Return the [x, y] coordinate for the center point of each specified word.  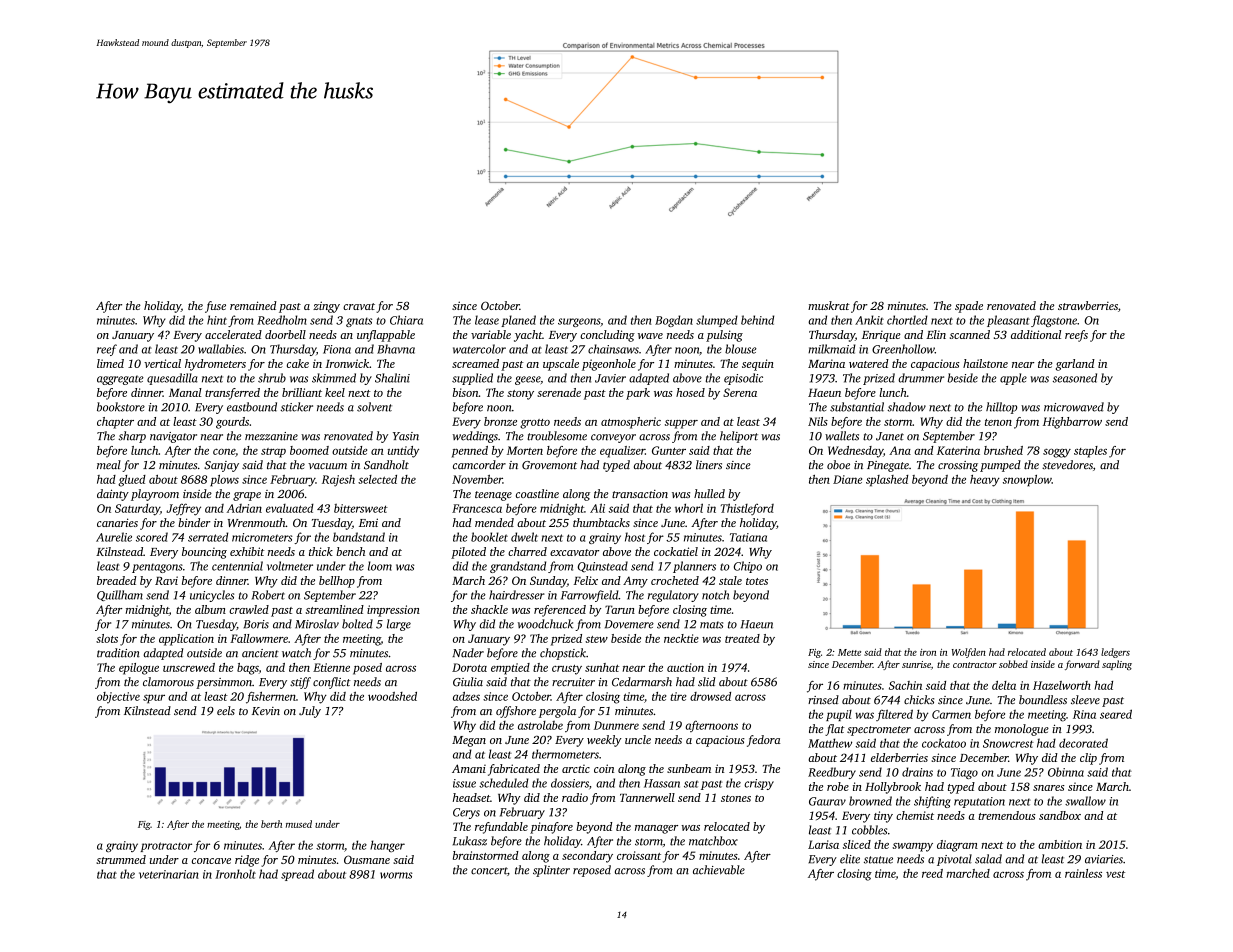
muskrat [829, 305]
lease [487, 320]
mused [299, 824]
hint [217, 320]
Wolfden [969, 653]
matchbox [713, 841]
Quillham [120, 595]
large [399, 625]
